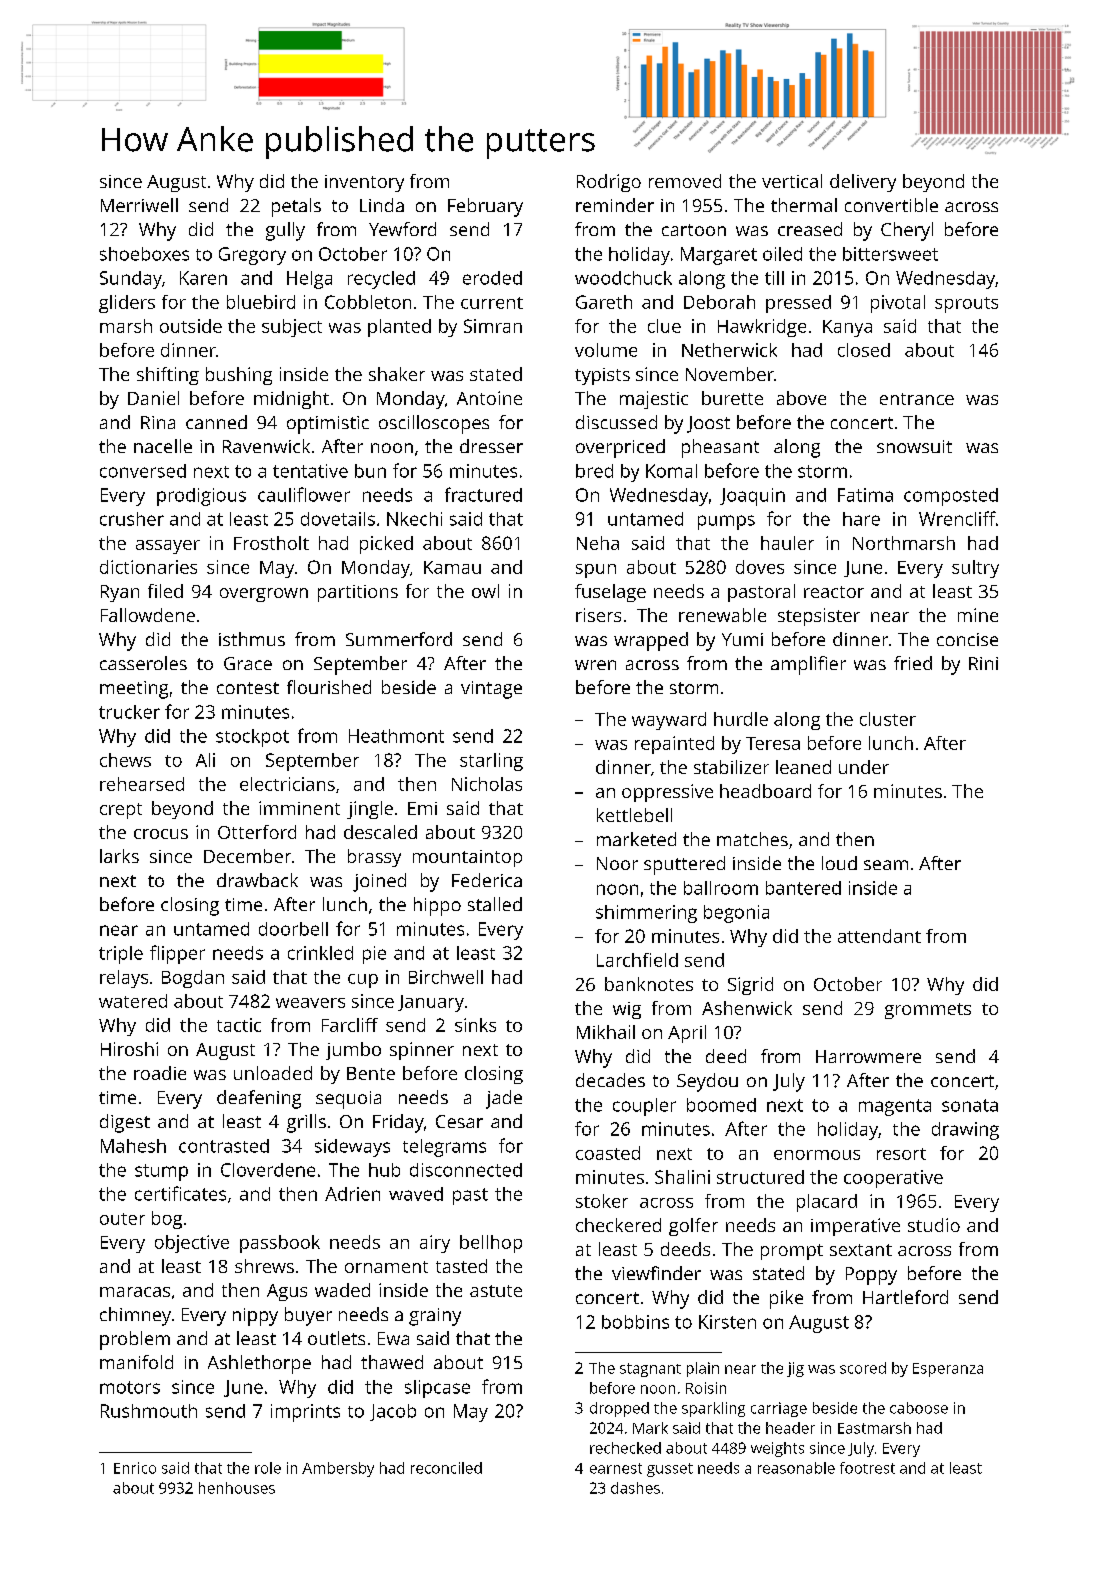 The width and height of the screenshot is (1098, 1590). I want to click on sonata, so click(970, 1105).
